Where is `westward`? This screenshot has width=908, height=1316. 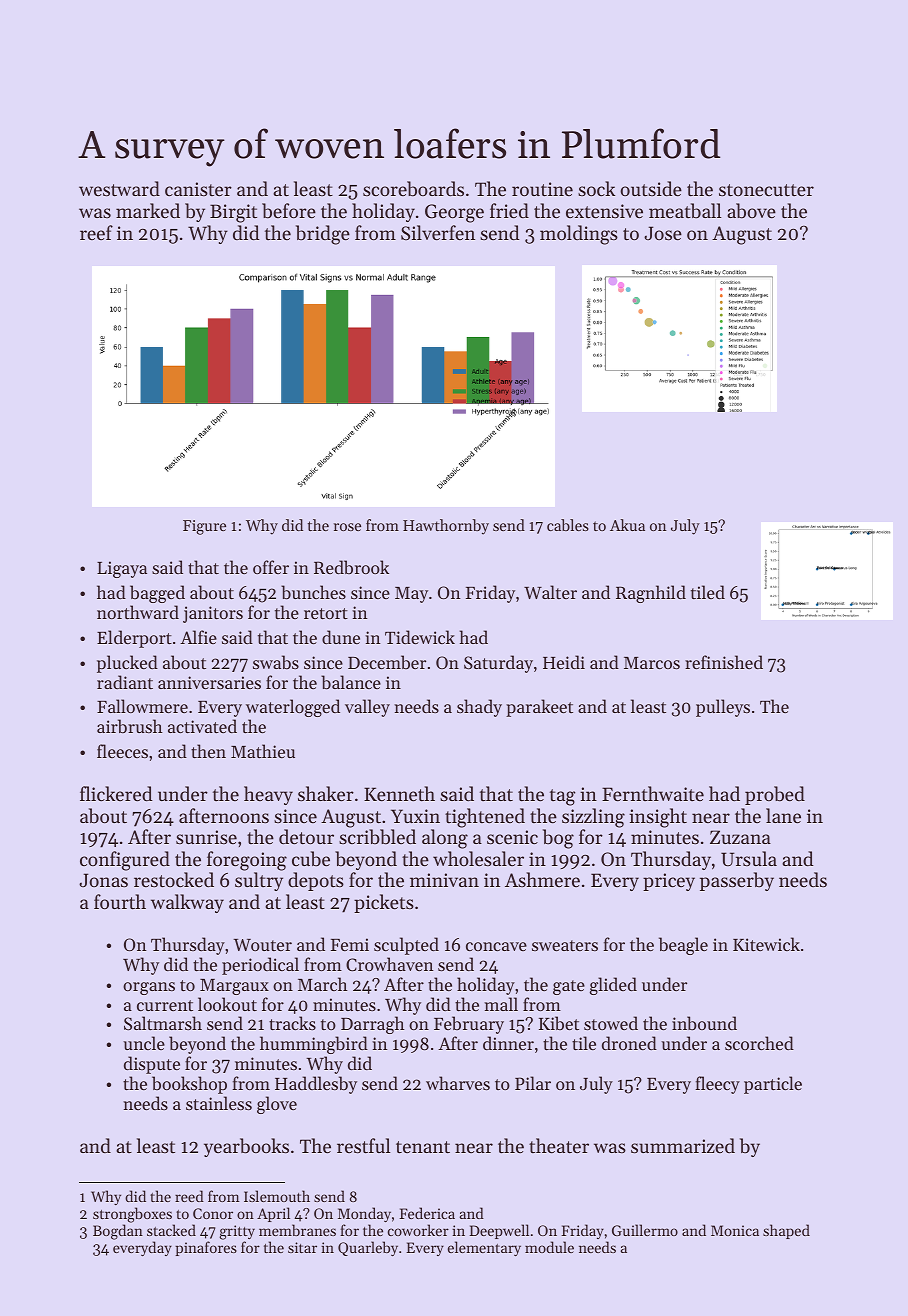
westward is located at coordinates (119, 188).
